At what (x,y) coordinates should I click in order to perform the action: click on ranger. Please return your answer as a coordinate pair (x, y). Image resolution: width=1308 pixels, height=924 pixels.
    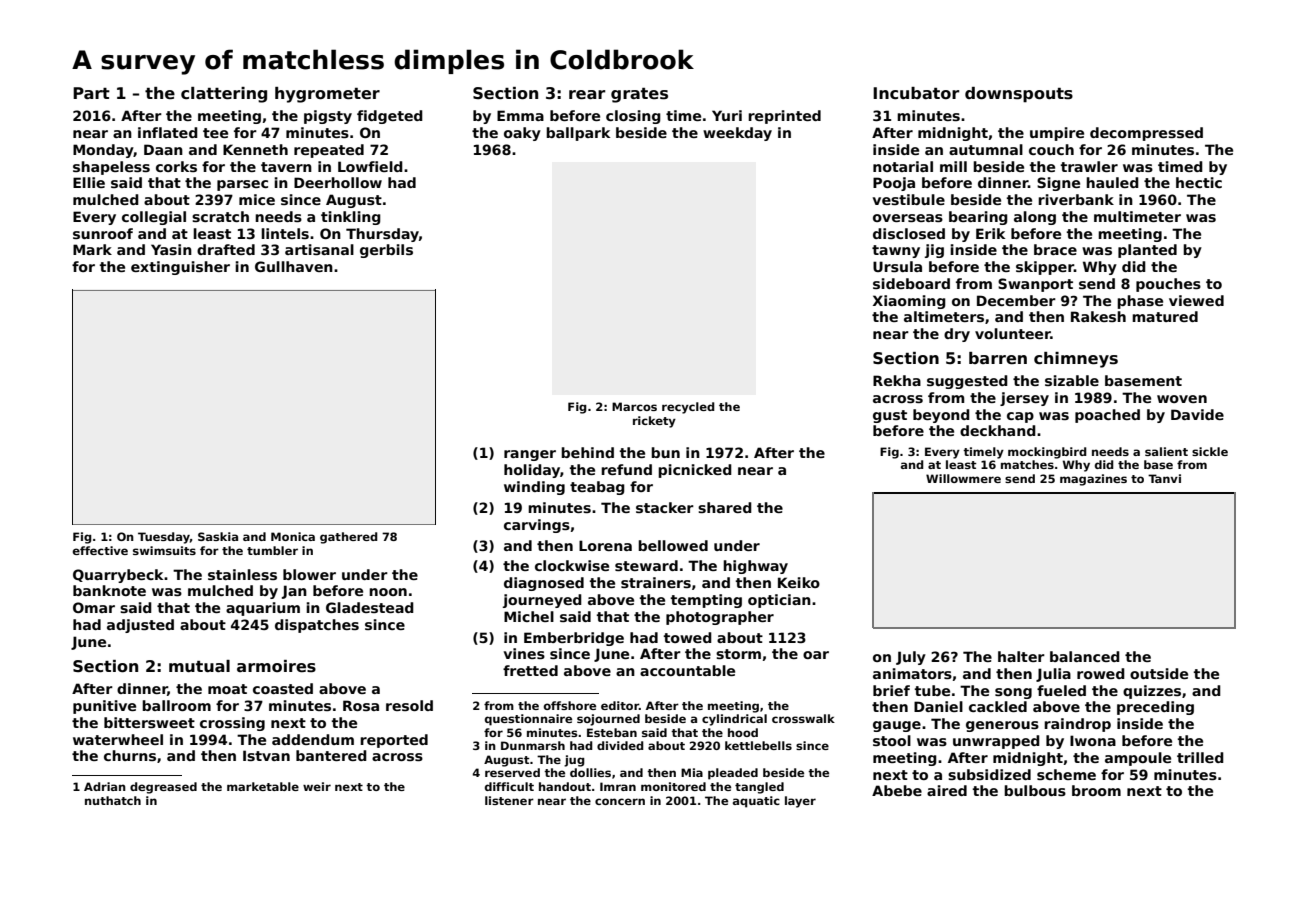
    Looking at the image, I should click on (530, 455).
